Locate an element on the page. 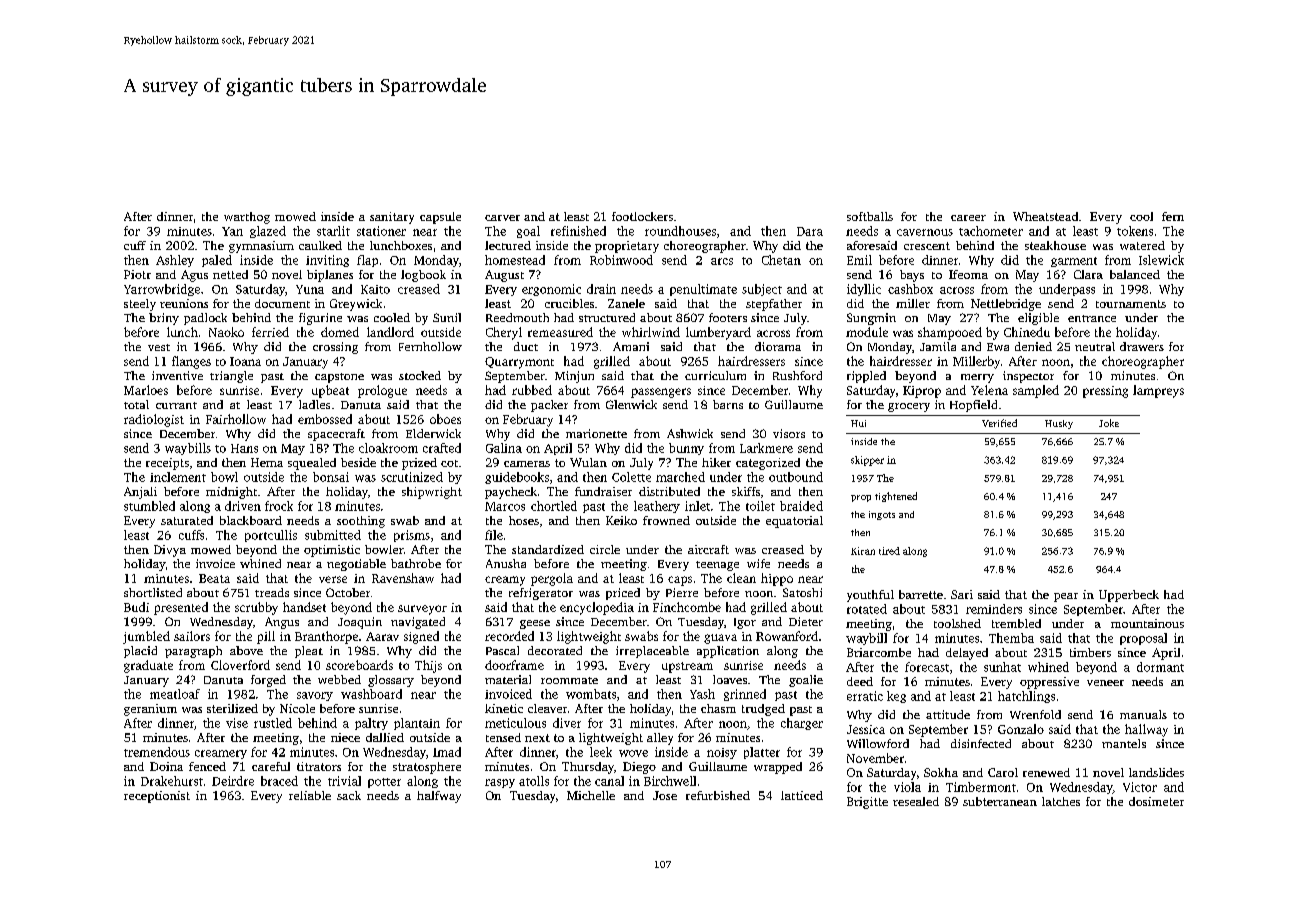 The height and width of the document is (924, 1308). irreplaceable is located at coordinates (652, 652).
